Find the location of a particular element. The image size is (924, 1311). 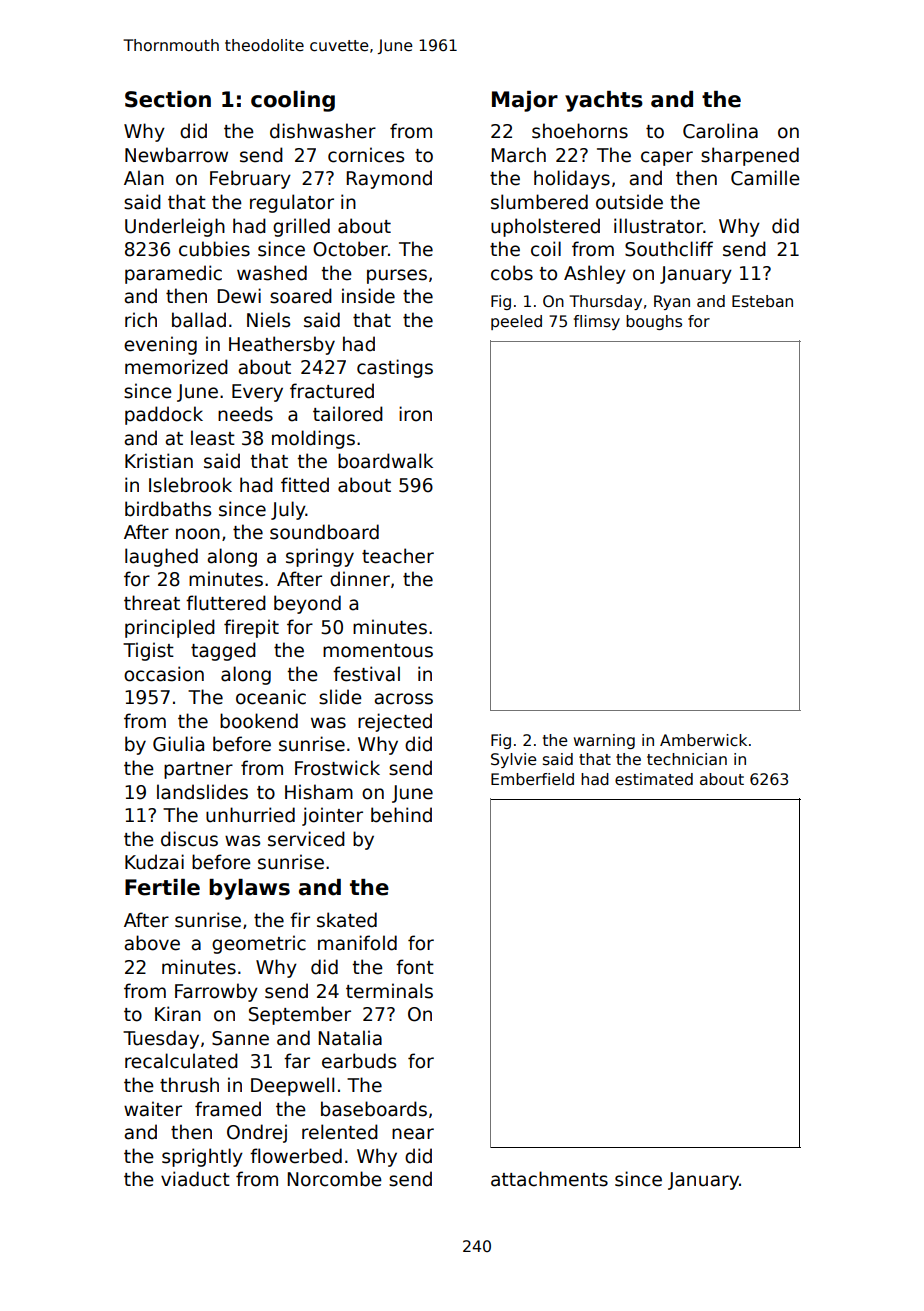

Ashley is located at coordinates (595, 274).
